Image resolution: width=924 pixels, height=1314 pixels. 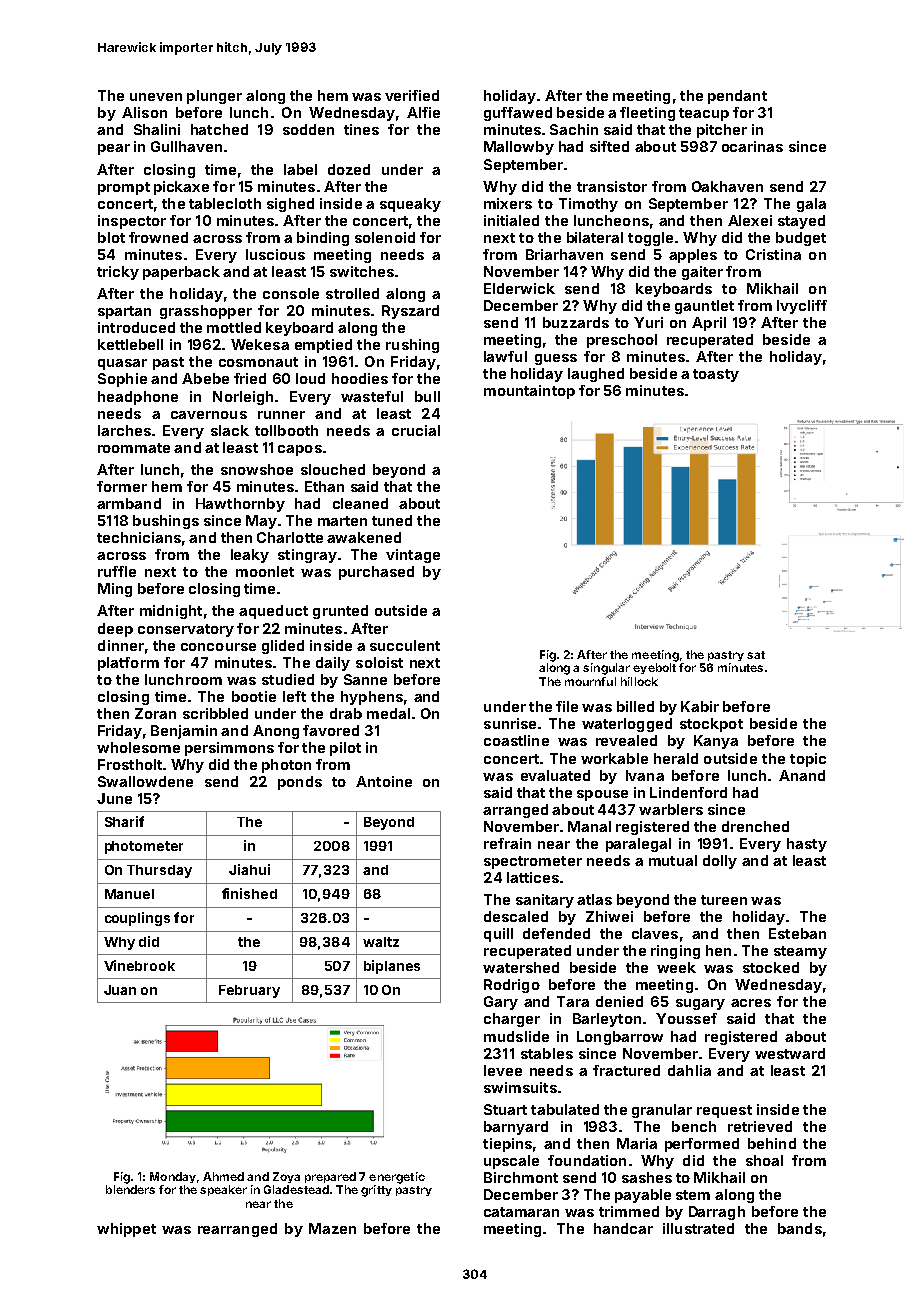 What do you see at coordinates (126, 1230) in the document?
I see `whippet` at bounding box center [126, 1230].
